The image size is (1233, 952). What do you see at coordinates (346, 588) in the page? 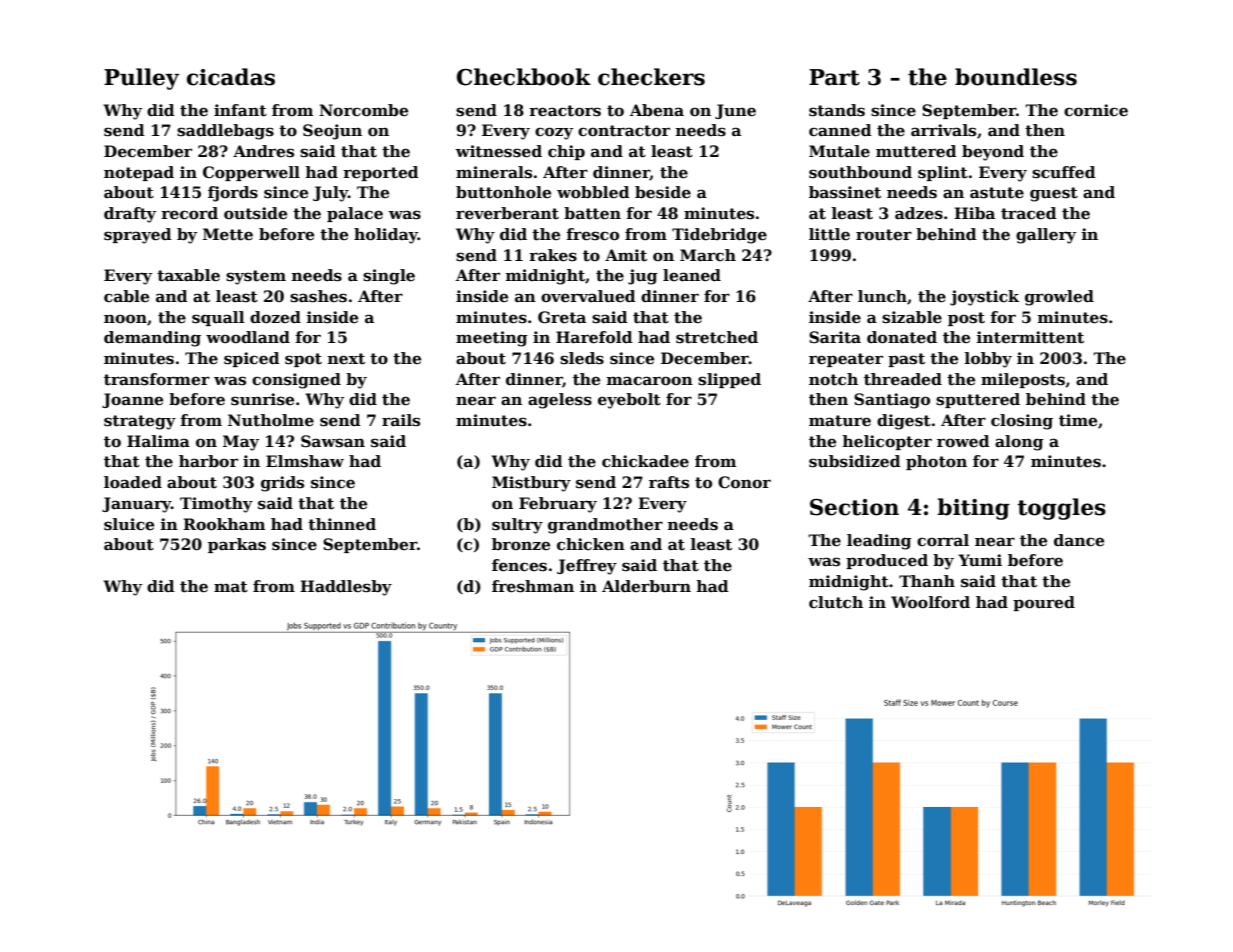
I see `Haddlesby` at bounding box center [346, 588].
